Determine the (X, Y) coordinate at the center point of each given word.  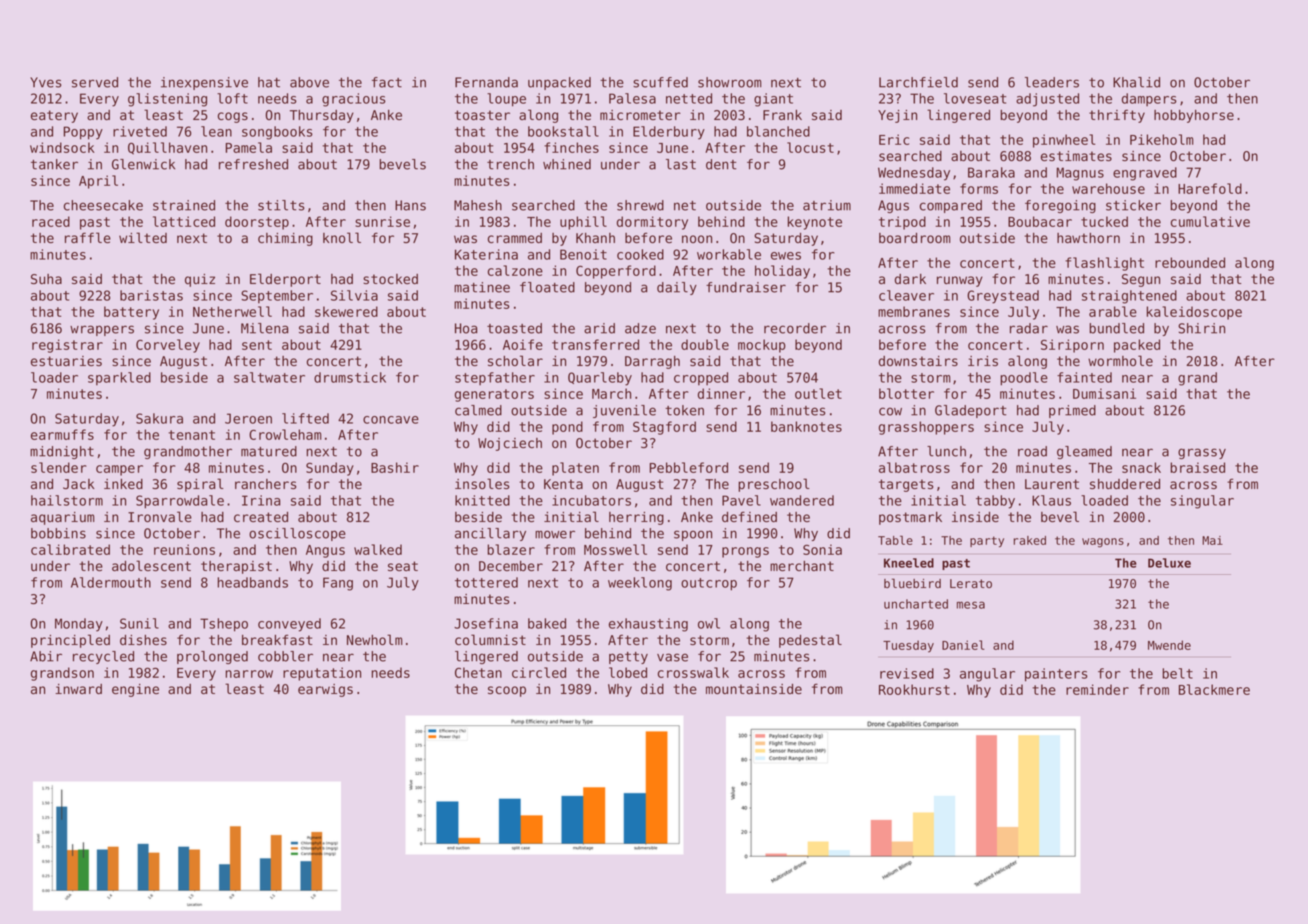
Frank (782, 115)
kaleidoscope (1194, 313)
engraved (1145, 174)
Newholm (375, 640)
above (309, 82)
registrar (67, 346)
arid (599, 328)
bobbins (58, 533)
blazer (511, 549)
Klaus (1051, 500)
